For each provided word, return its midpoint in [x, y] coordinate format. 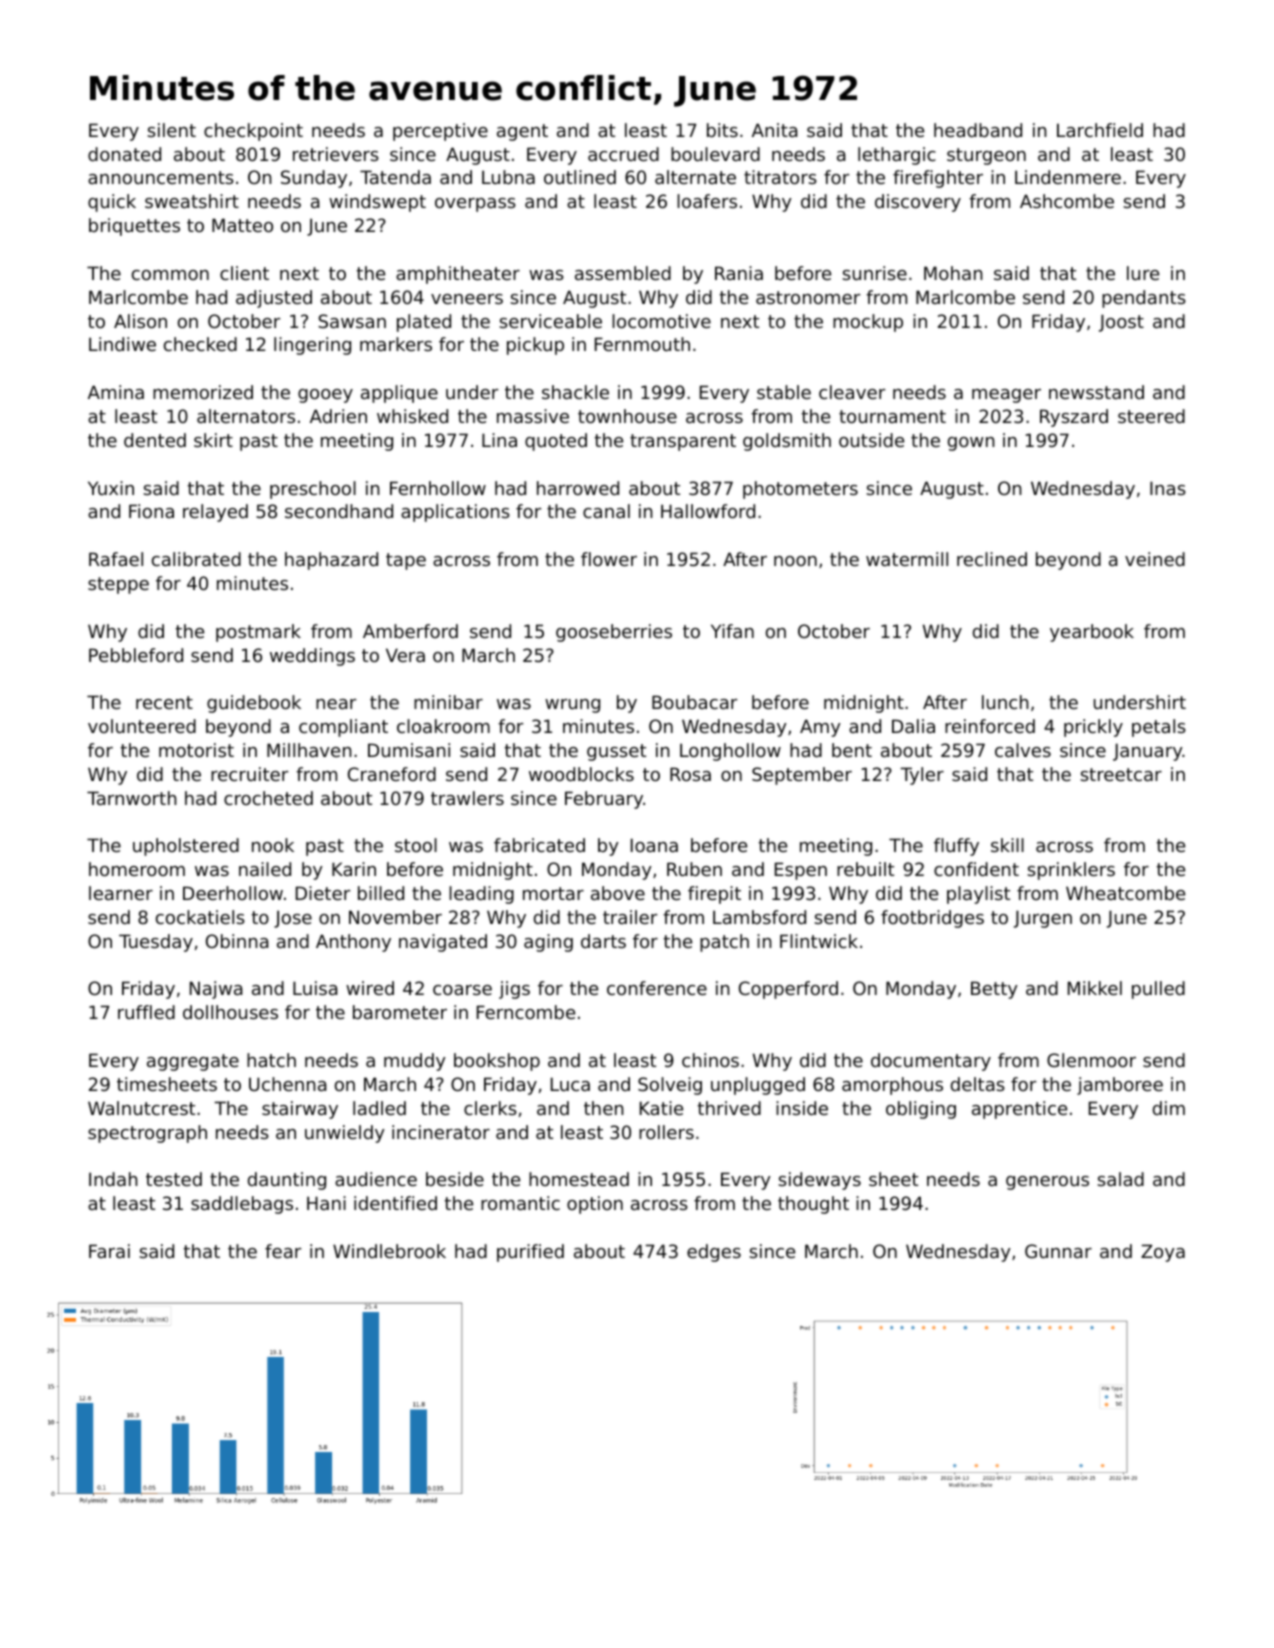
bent [852, 750]
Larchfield [1100, 130]
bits [722, 130]
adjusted [274, 299]
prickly [1093, 728]
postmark [258, 633]
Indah [113, 1179]
